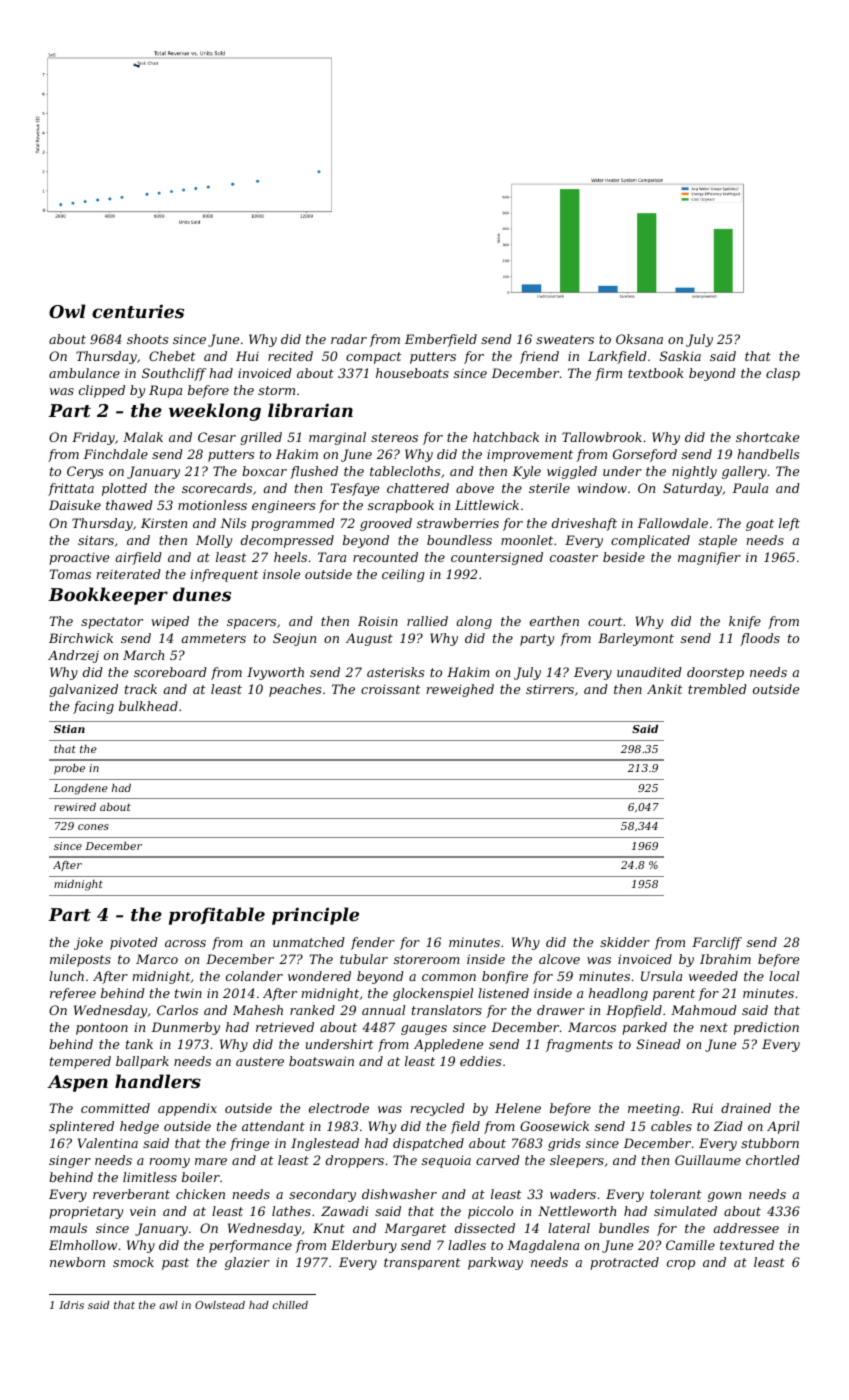 This document has height=1400, width=849. I want to click on Hui, so click(247, 356).
